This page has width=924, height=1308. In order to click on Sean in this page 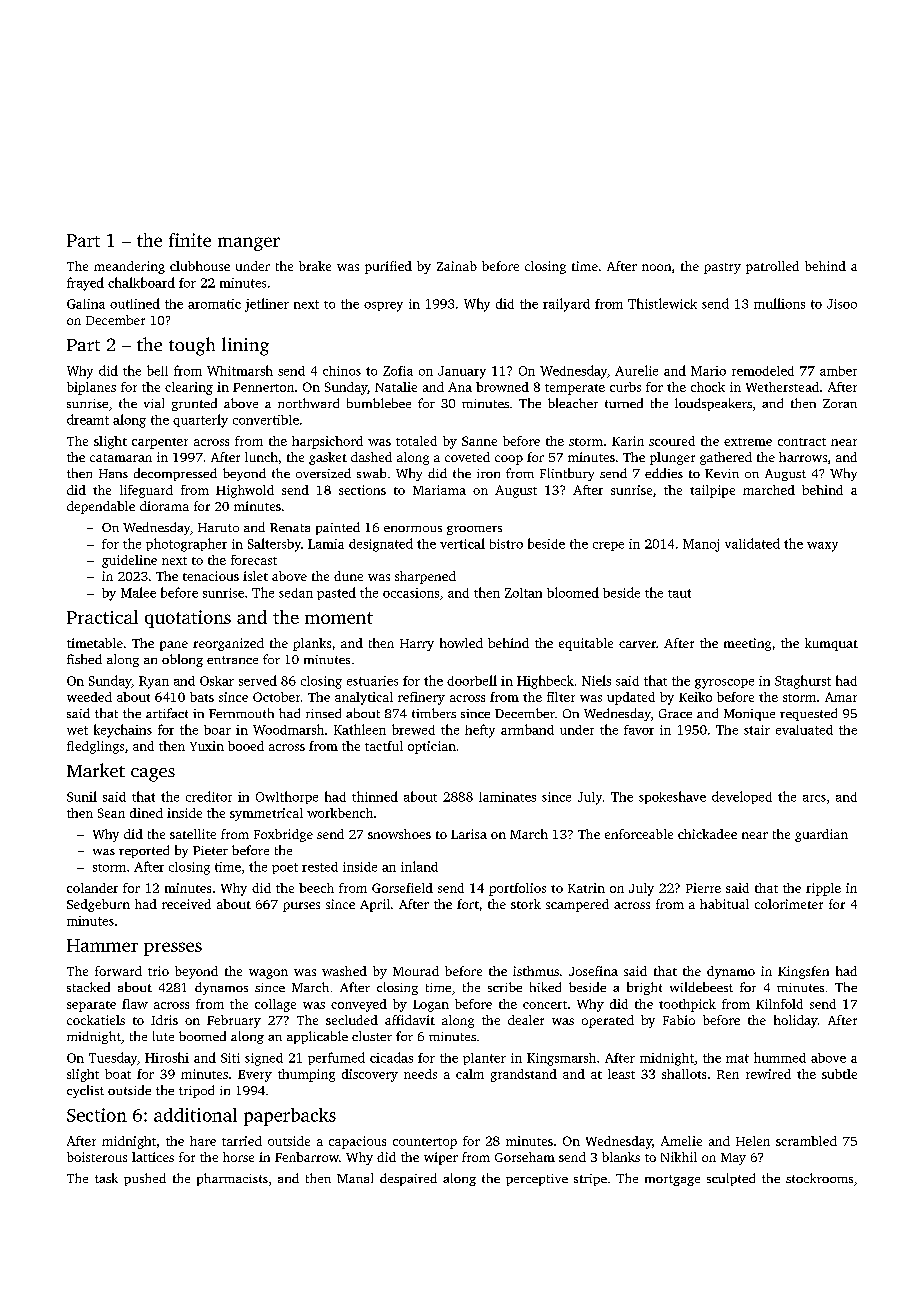, I will do `click(111, 813)`.
